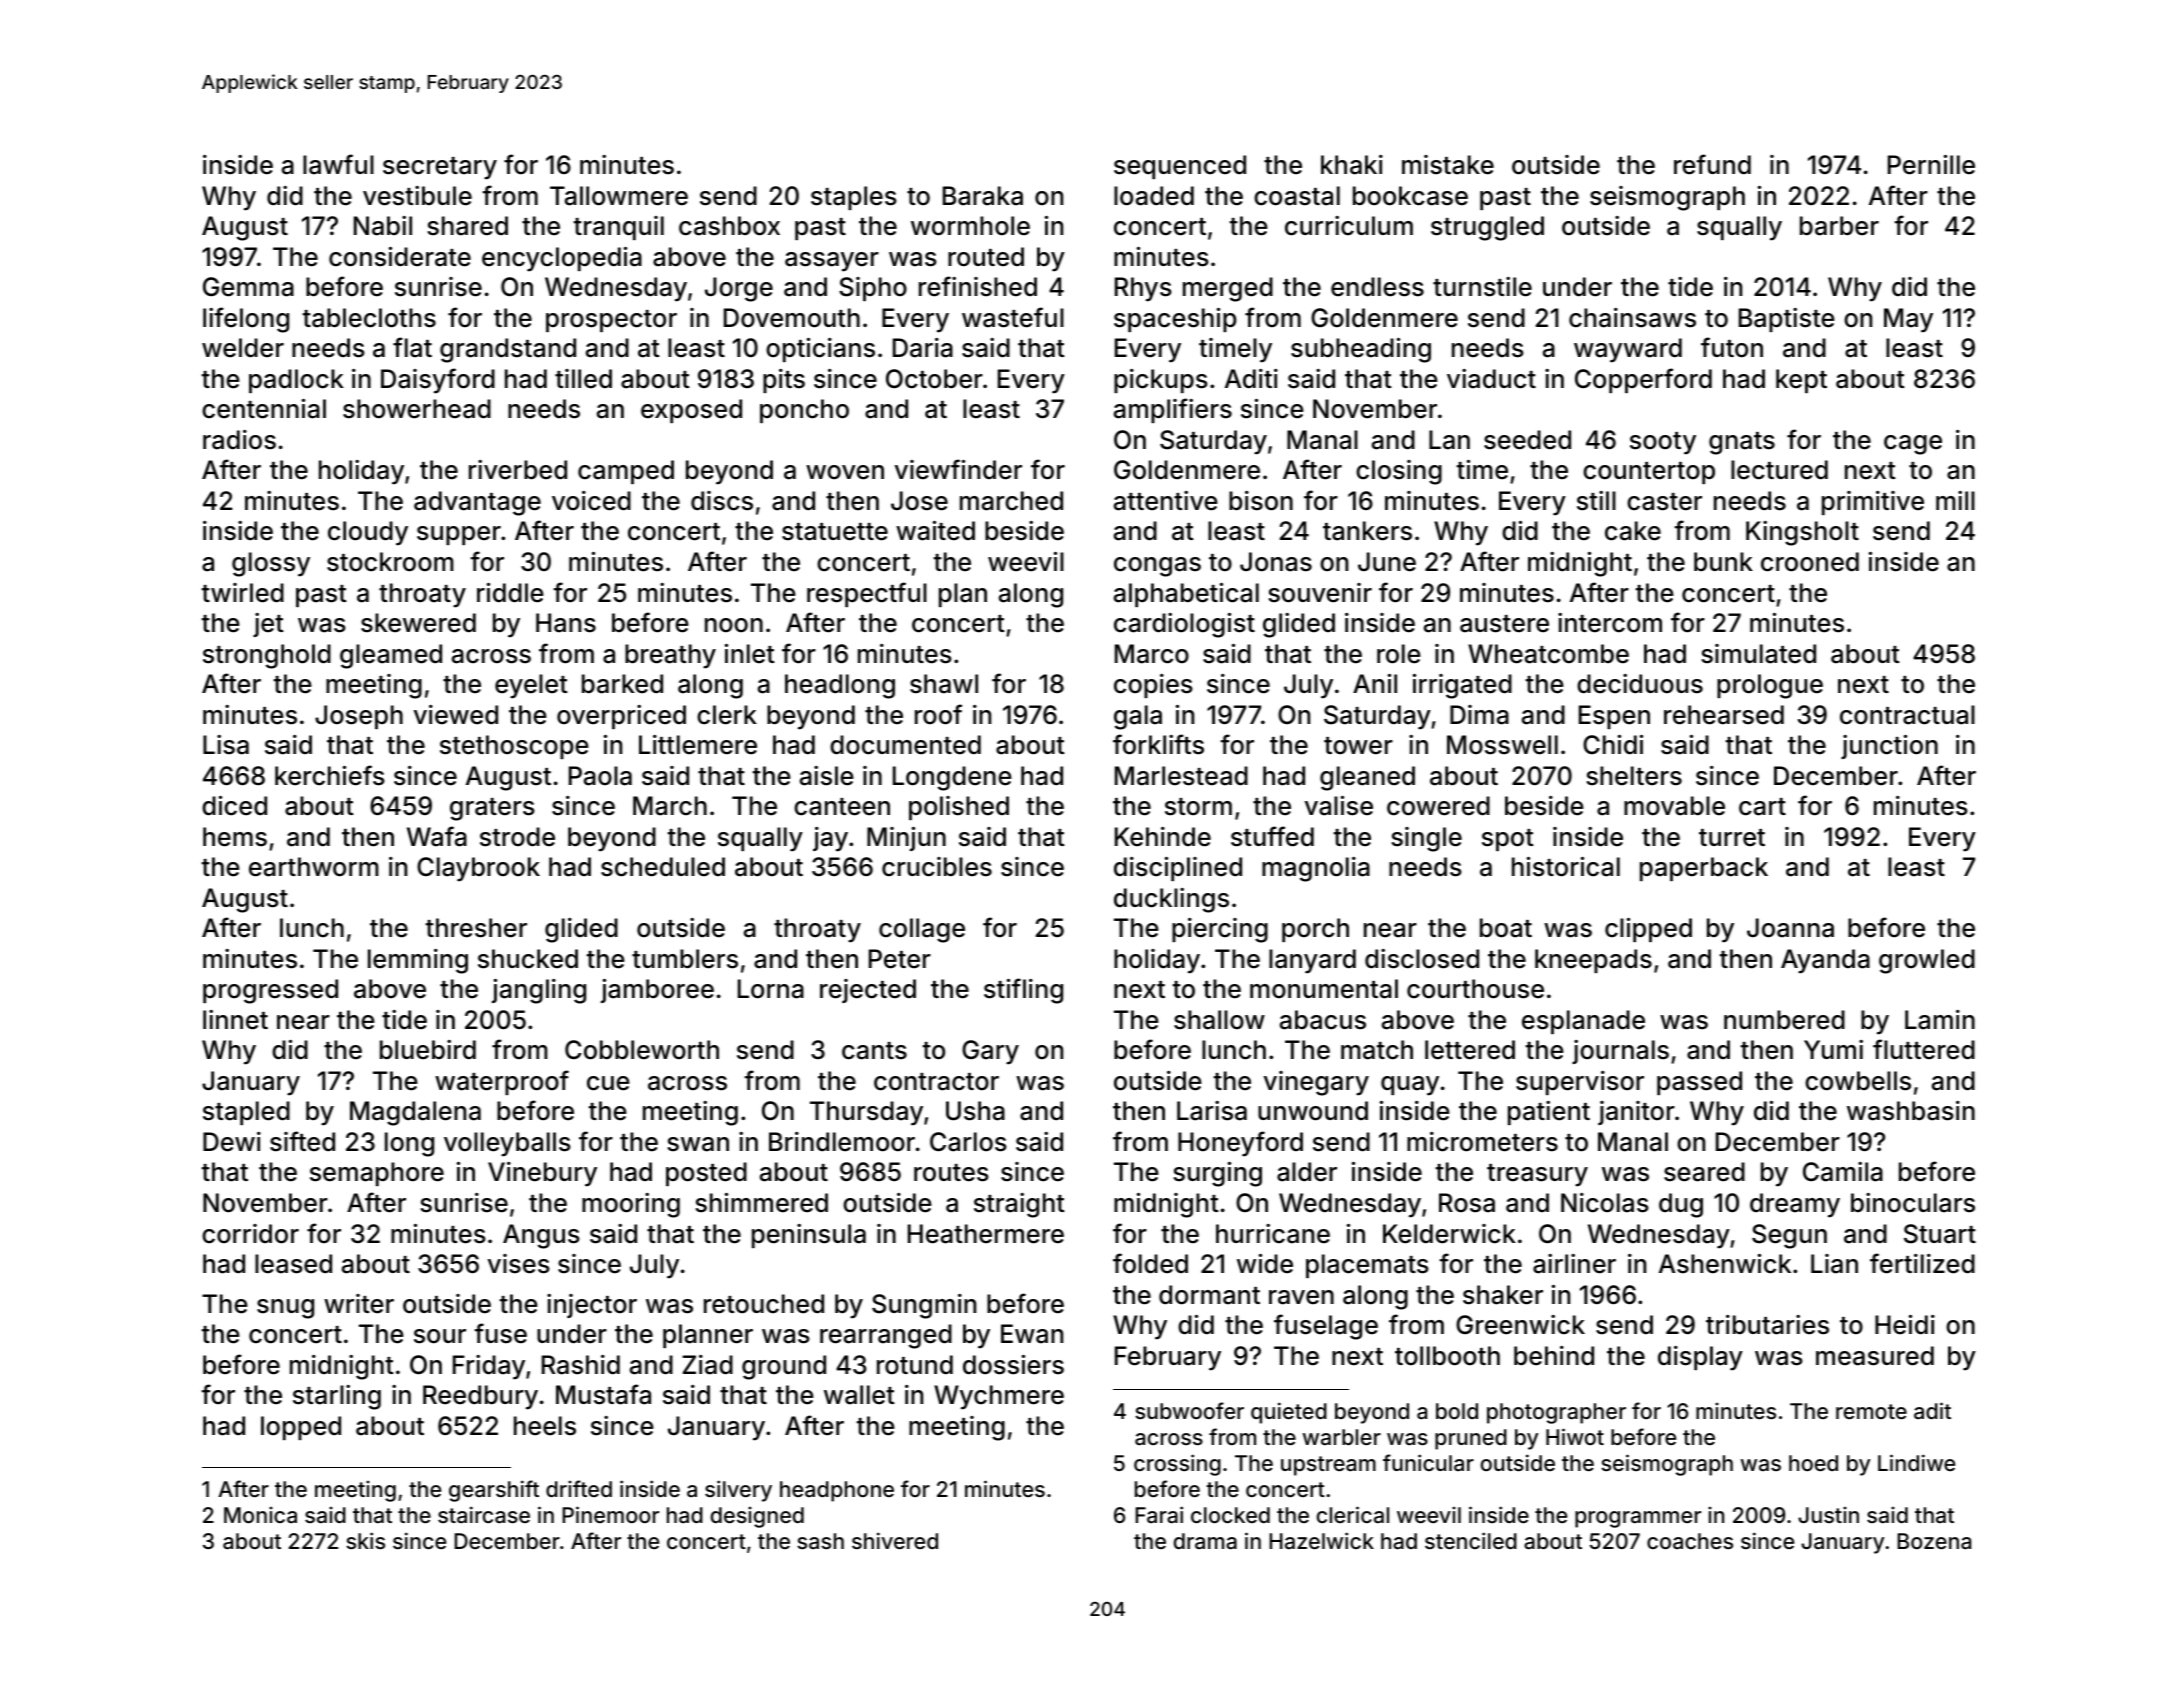 This screenshot has width=2178, height=1683. Describe the element at coordinates (1712, 164) in the screenshot. I see `refund` at that location.
